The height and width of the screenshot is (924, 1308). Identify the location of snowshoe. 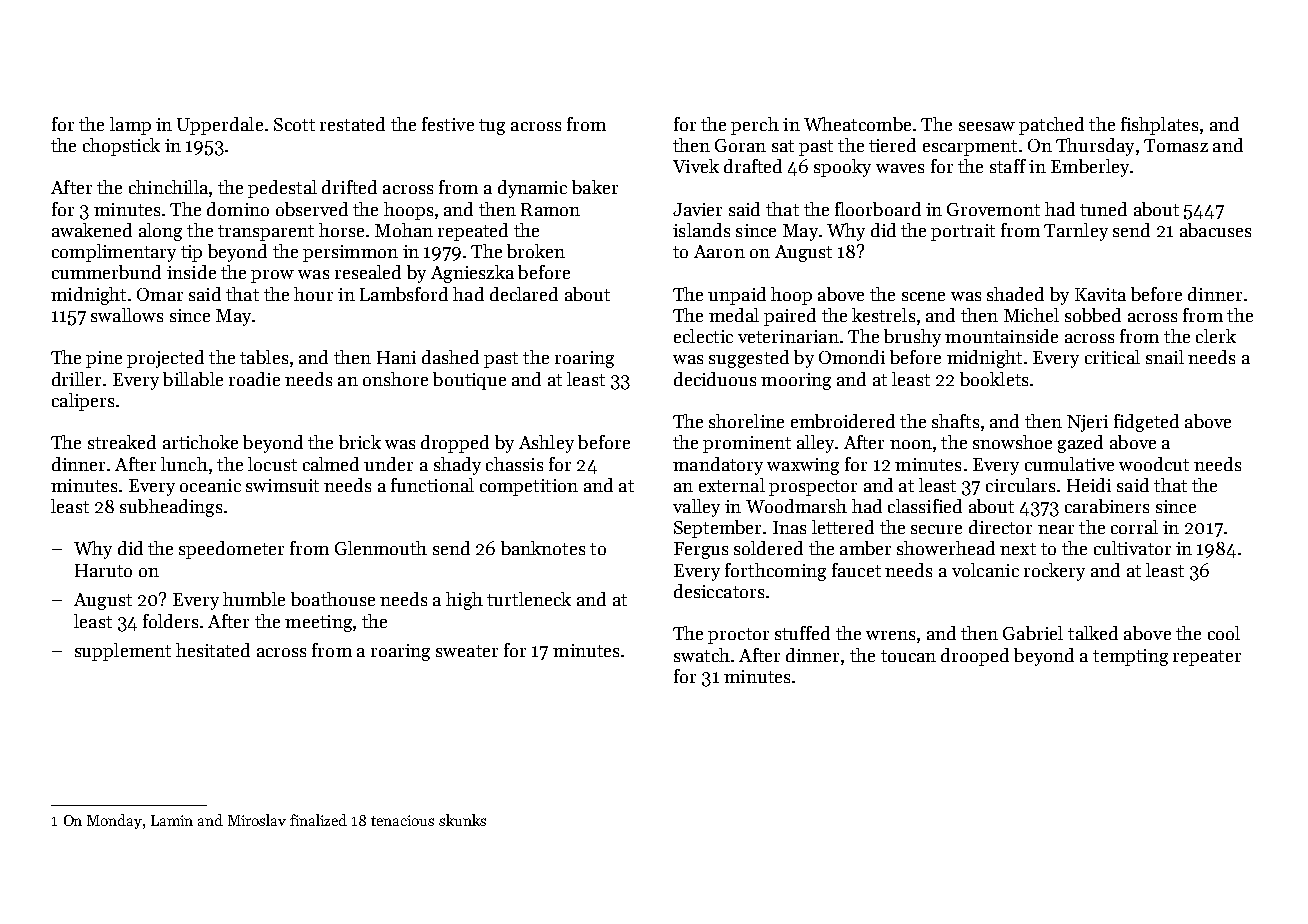
(1012, 442).
